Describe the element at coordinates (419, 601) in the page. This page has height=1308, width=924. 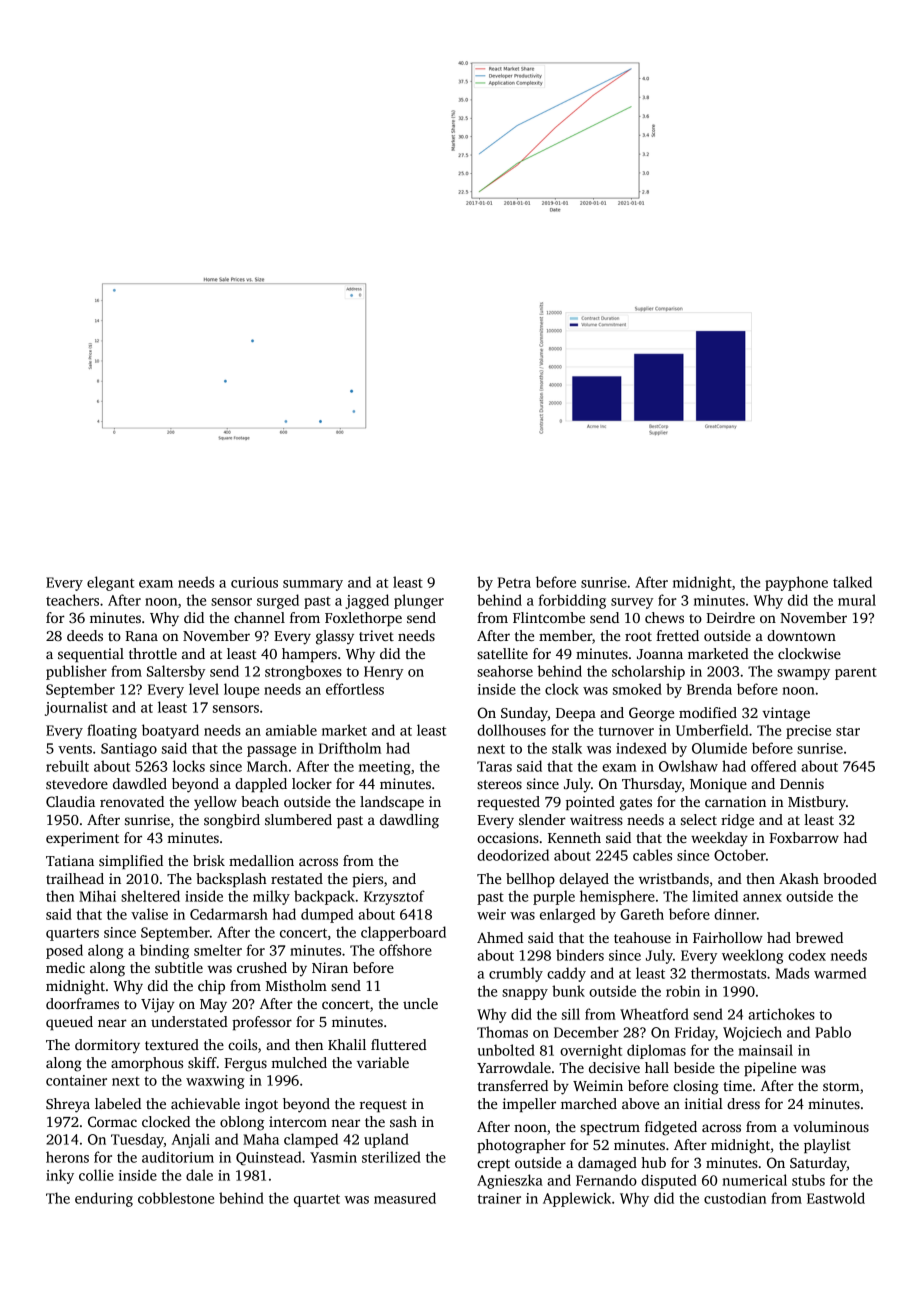
I see `plunger` at that location.
